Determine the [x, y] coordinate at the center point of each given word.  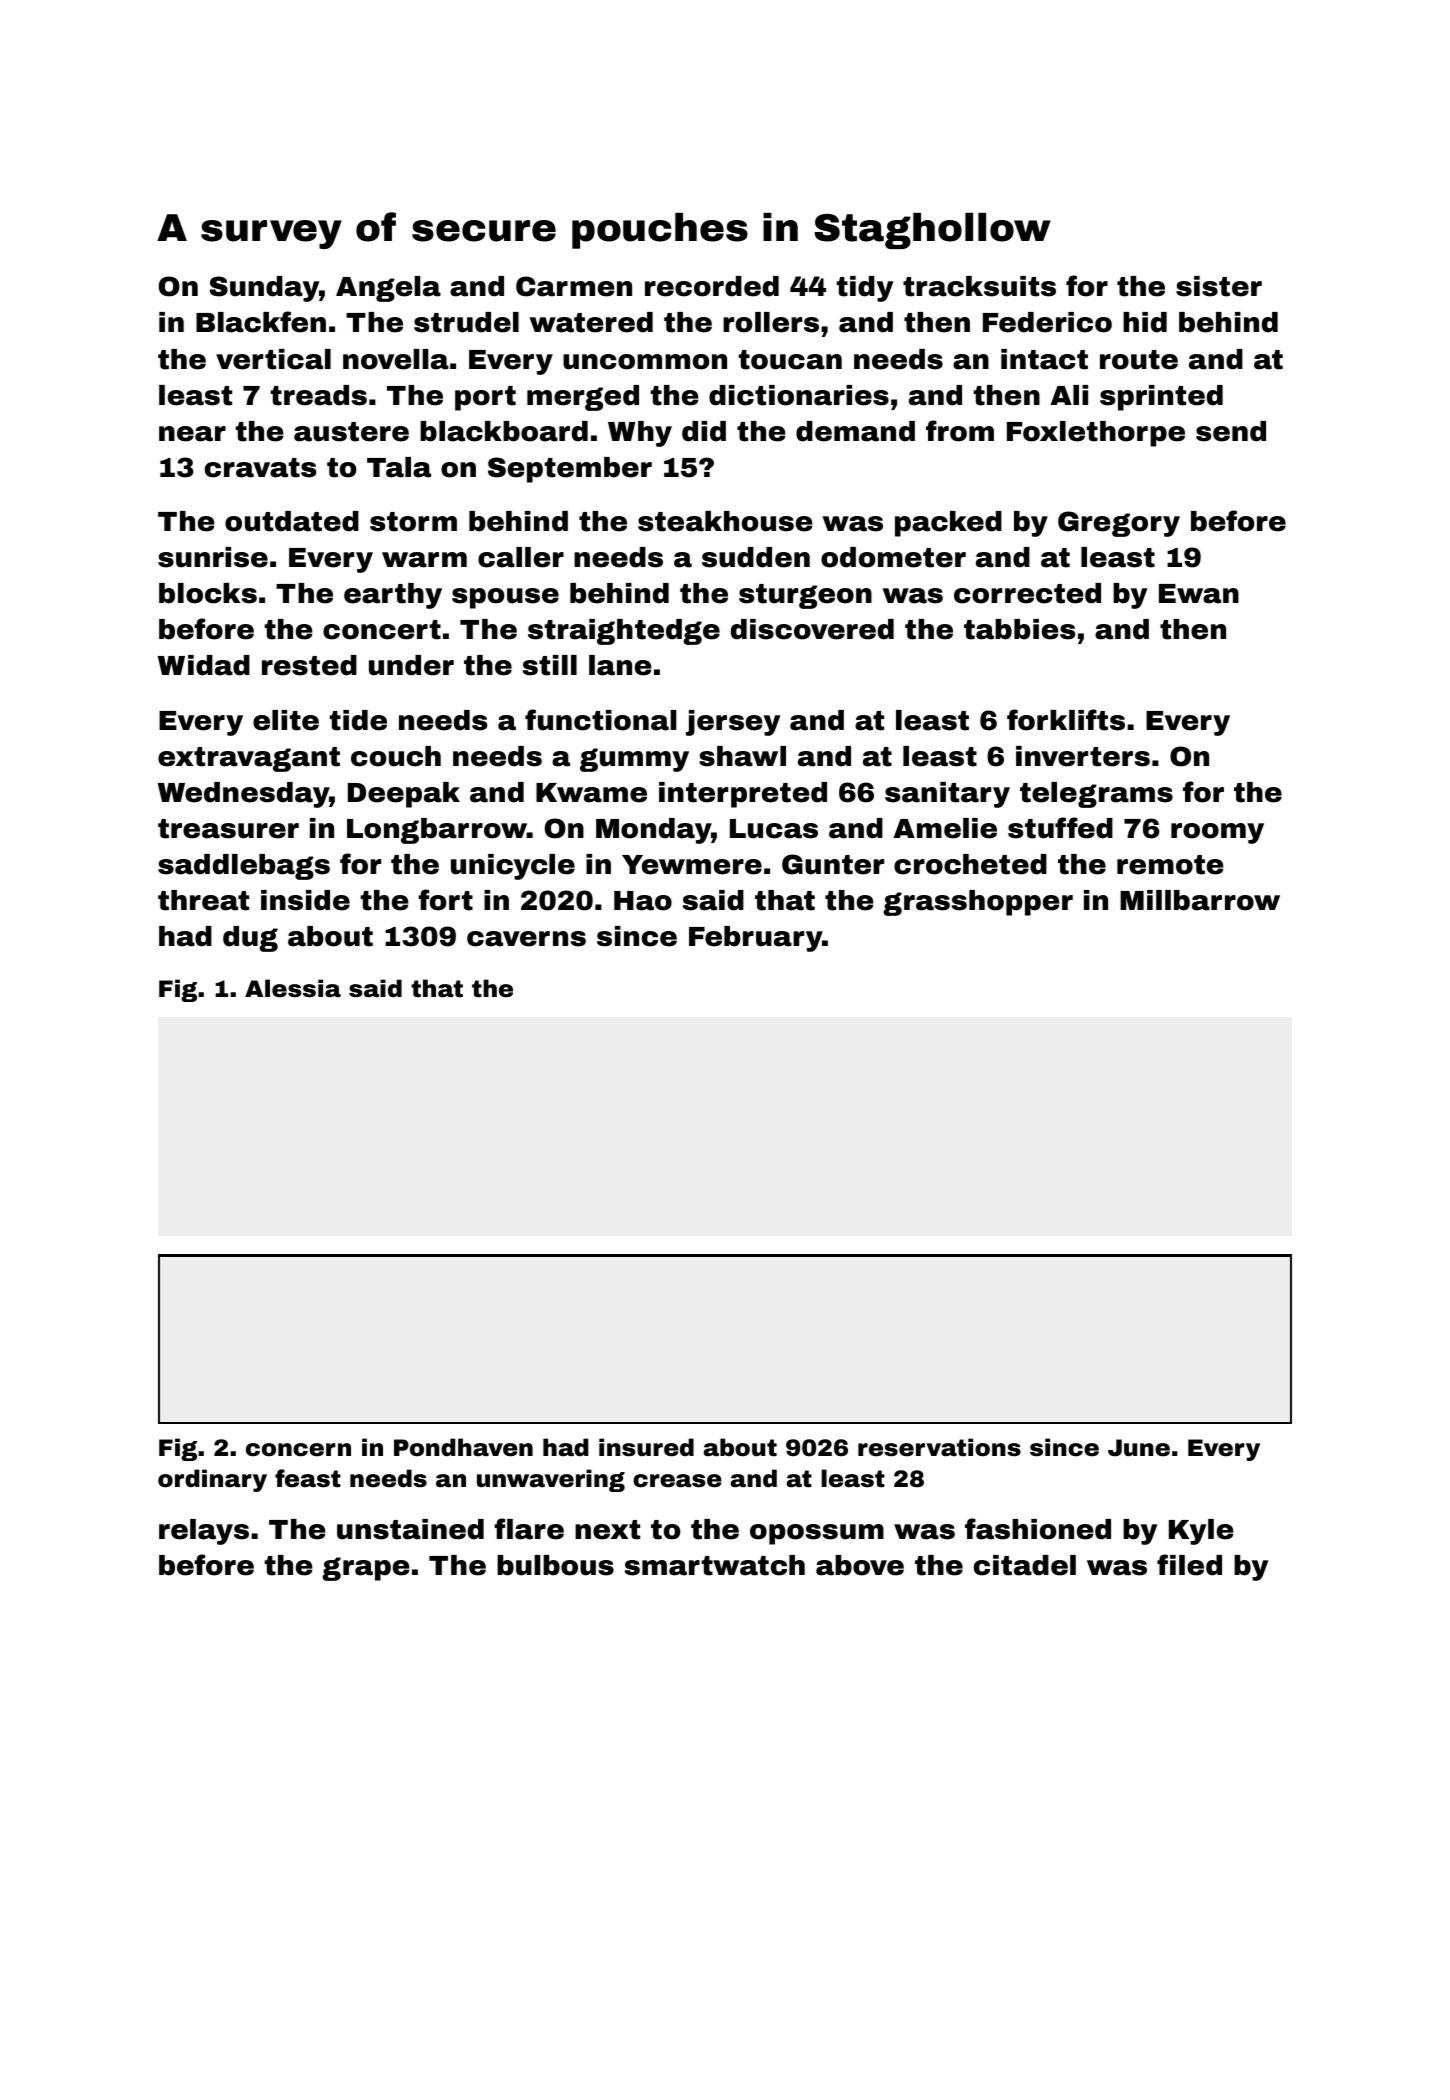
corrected [1027, 593]
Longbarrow [437, 831]
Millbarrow [1200, 900]
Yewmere [692, 865]
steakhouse [725, 521]
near [192, 434]
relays [204, 1532]
